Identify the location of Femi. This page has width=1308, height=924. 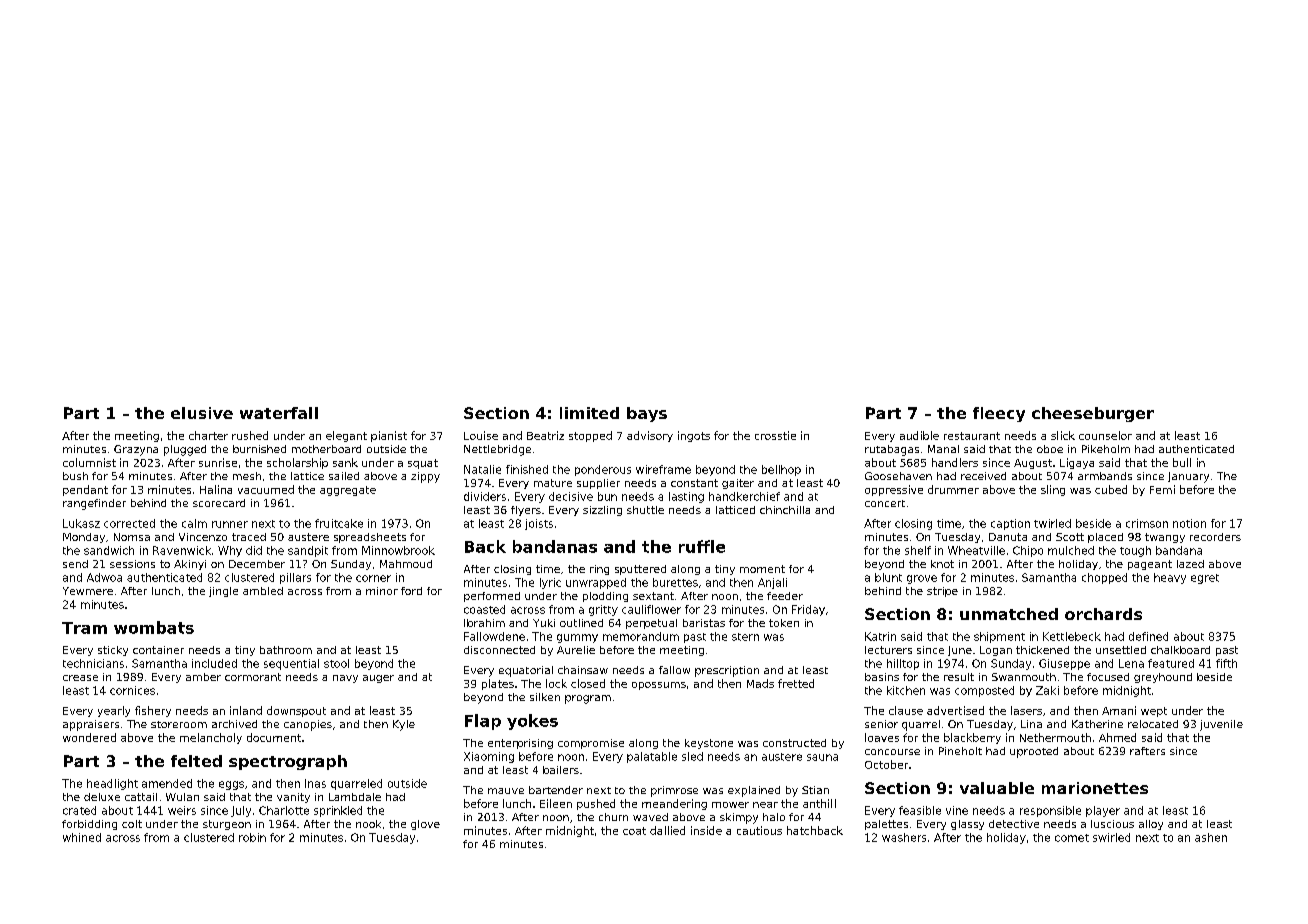
(1162, 489).
